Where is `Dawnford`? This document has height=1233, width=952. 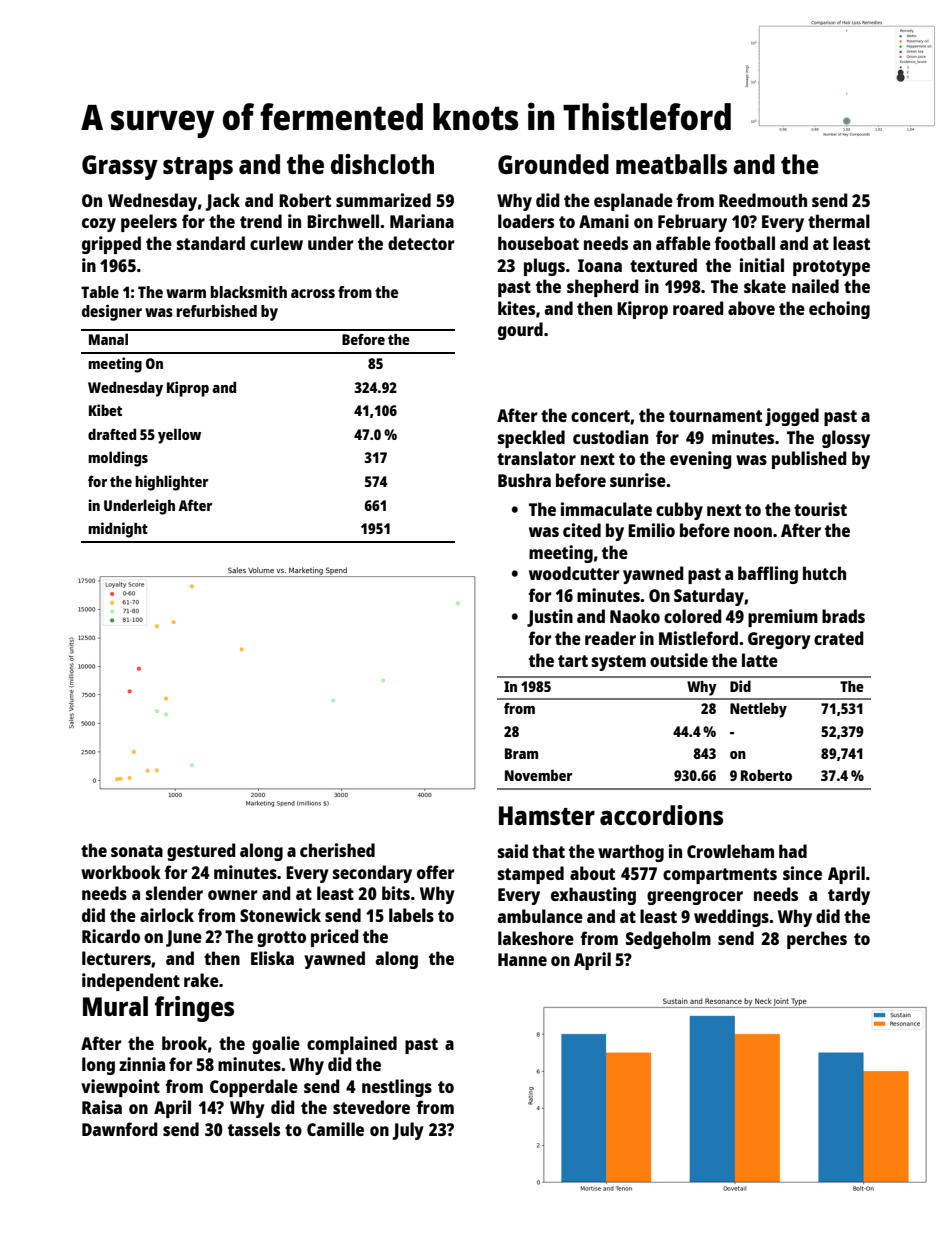 Dawnford is located at coordinates (120, 1129).
